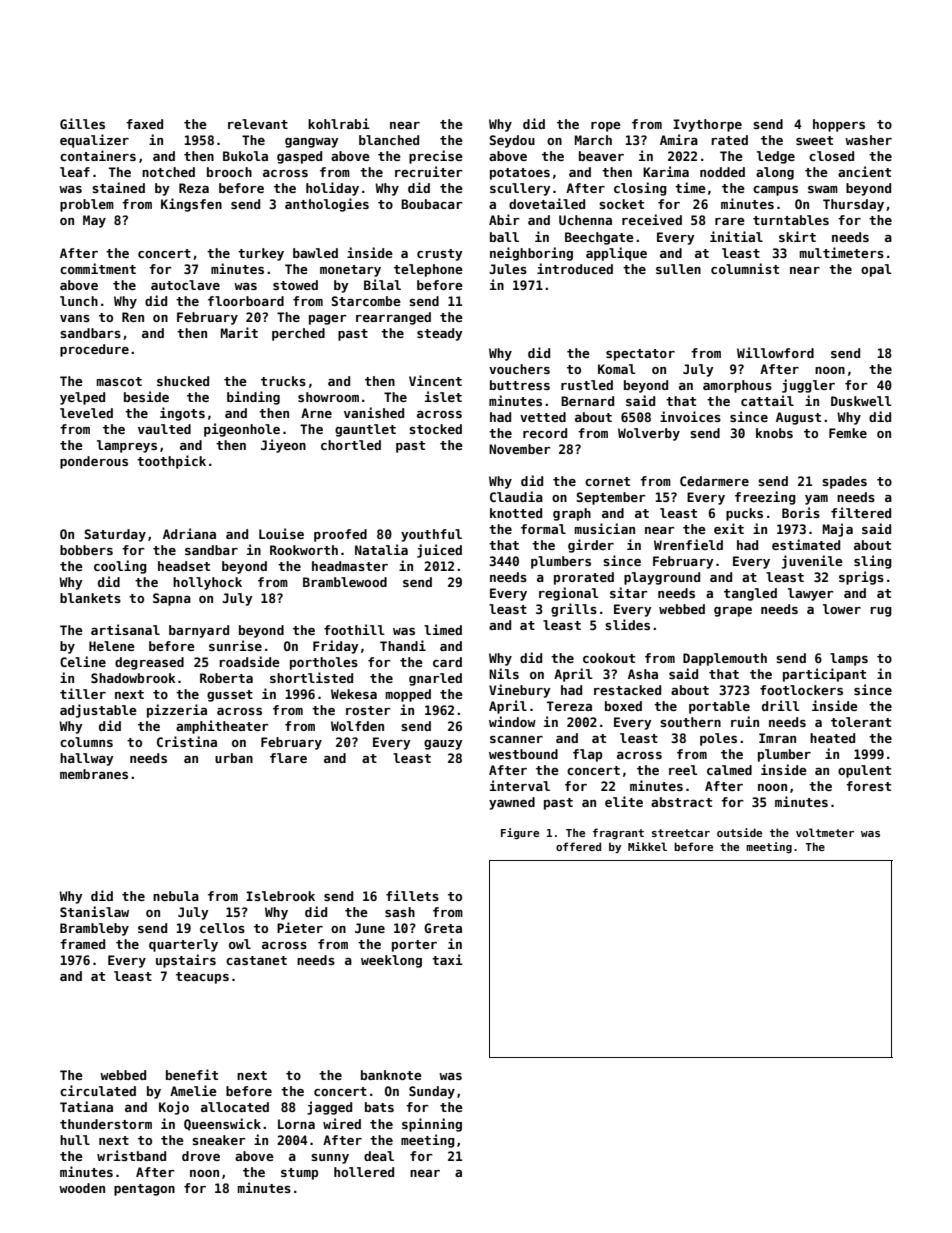 This screenshot has width=952, height=1233. I want to click on blanched, so click(389, 140).
